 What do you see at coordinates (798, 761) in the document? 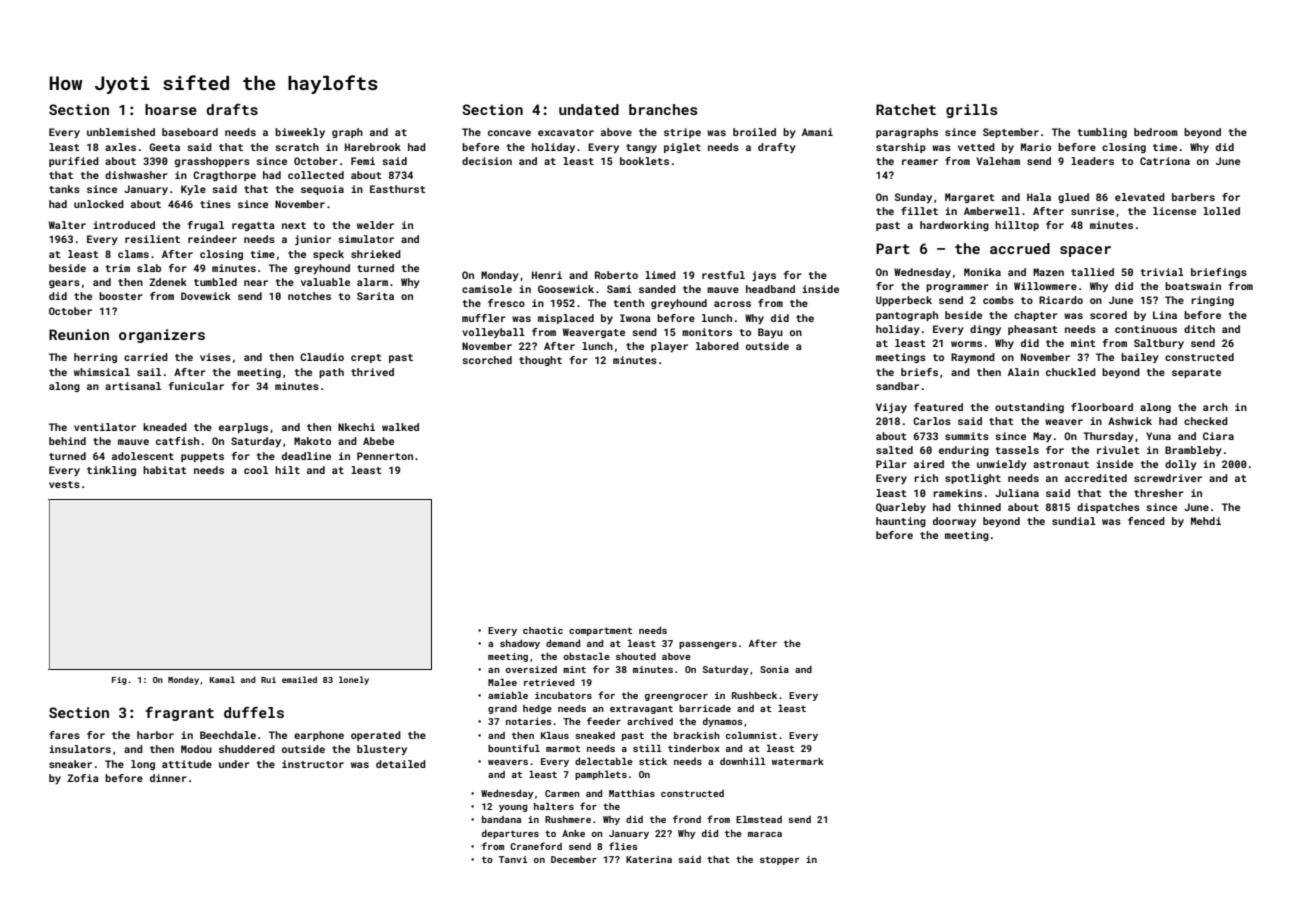
I see `watermark` at bounding box center [798, 761].
